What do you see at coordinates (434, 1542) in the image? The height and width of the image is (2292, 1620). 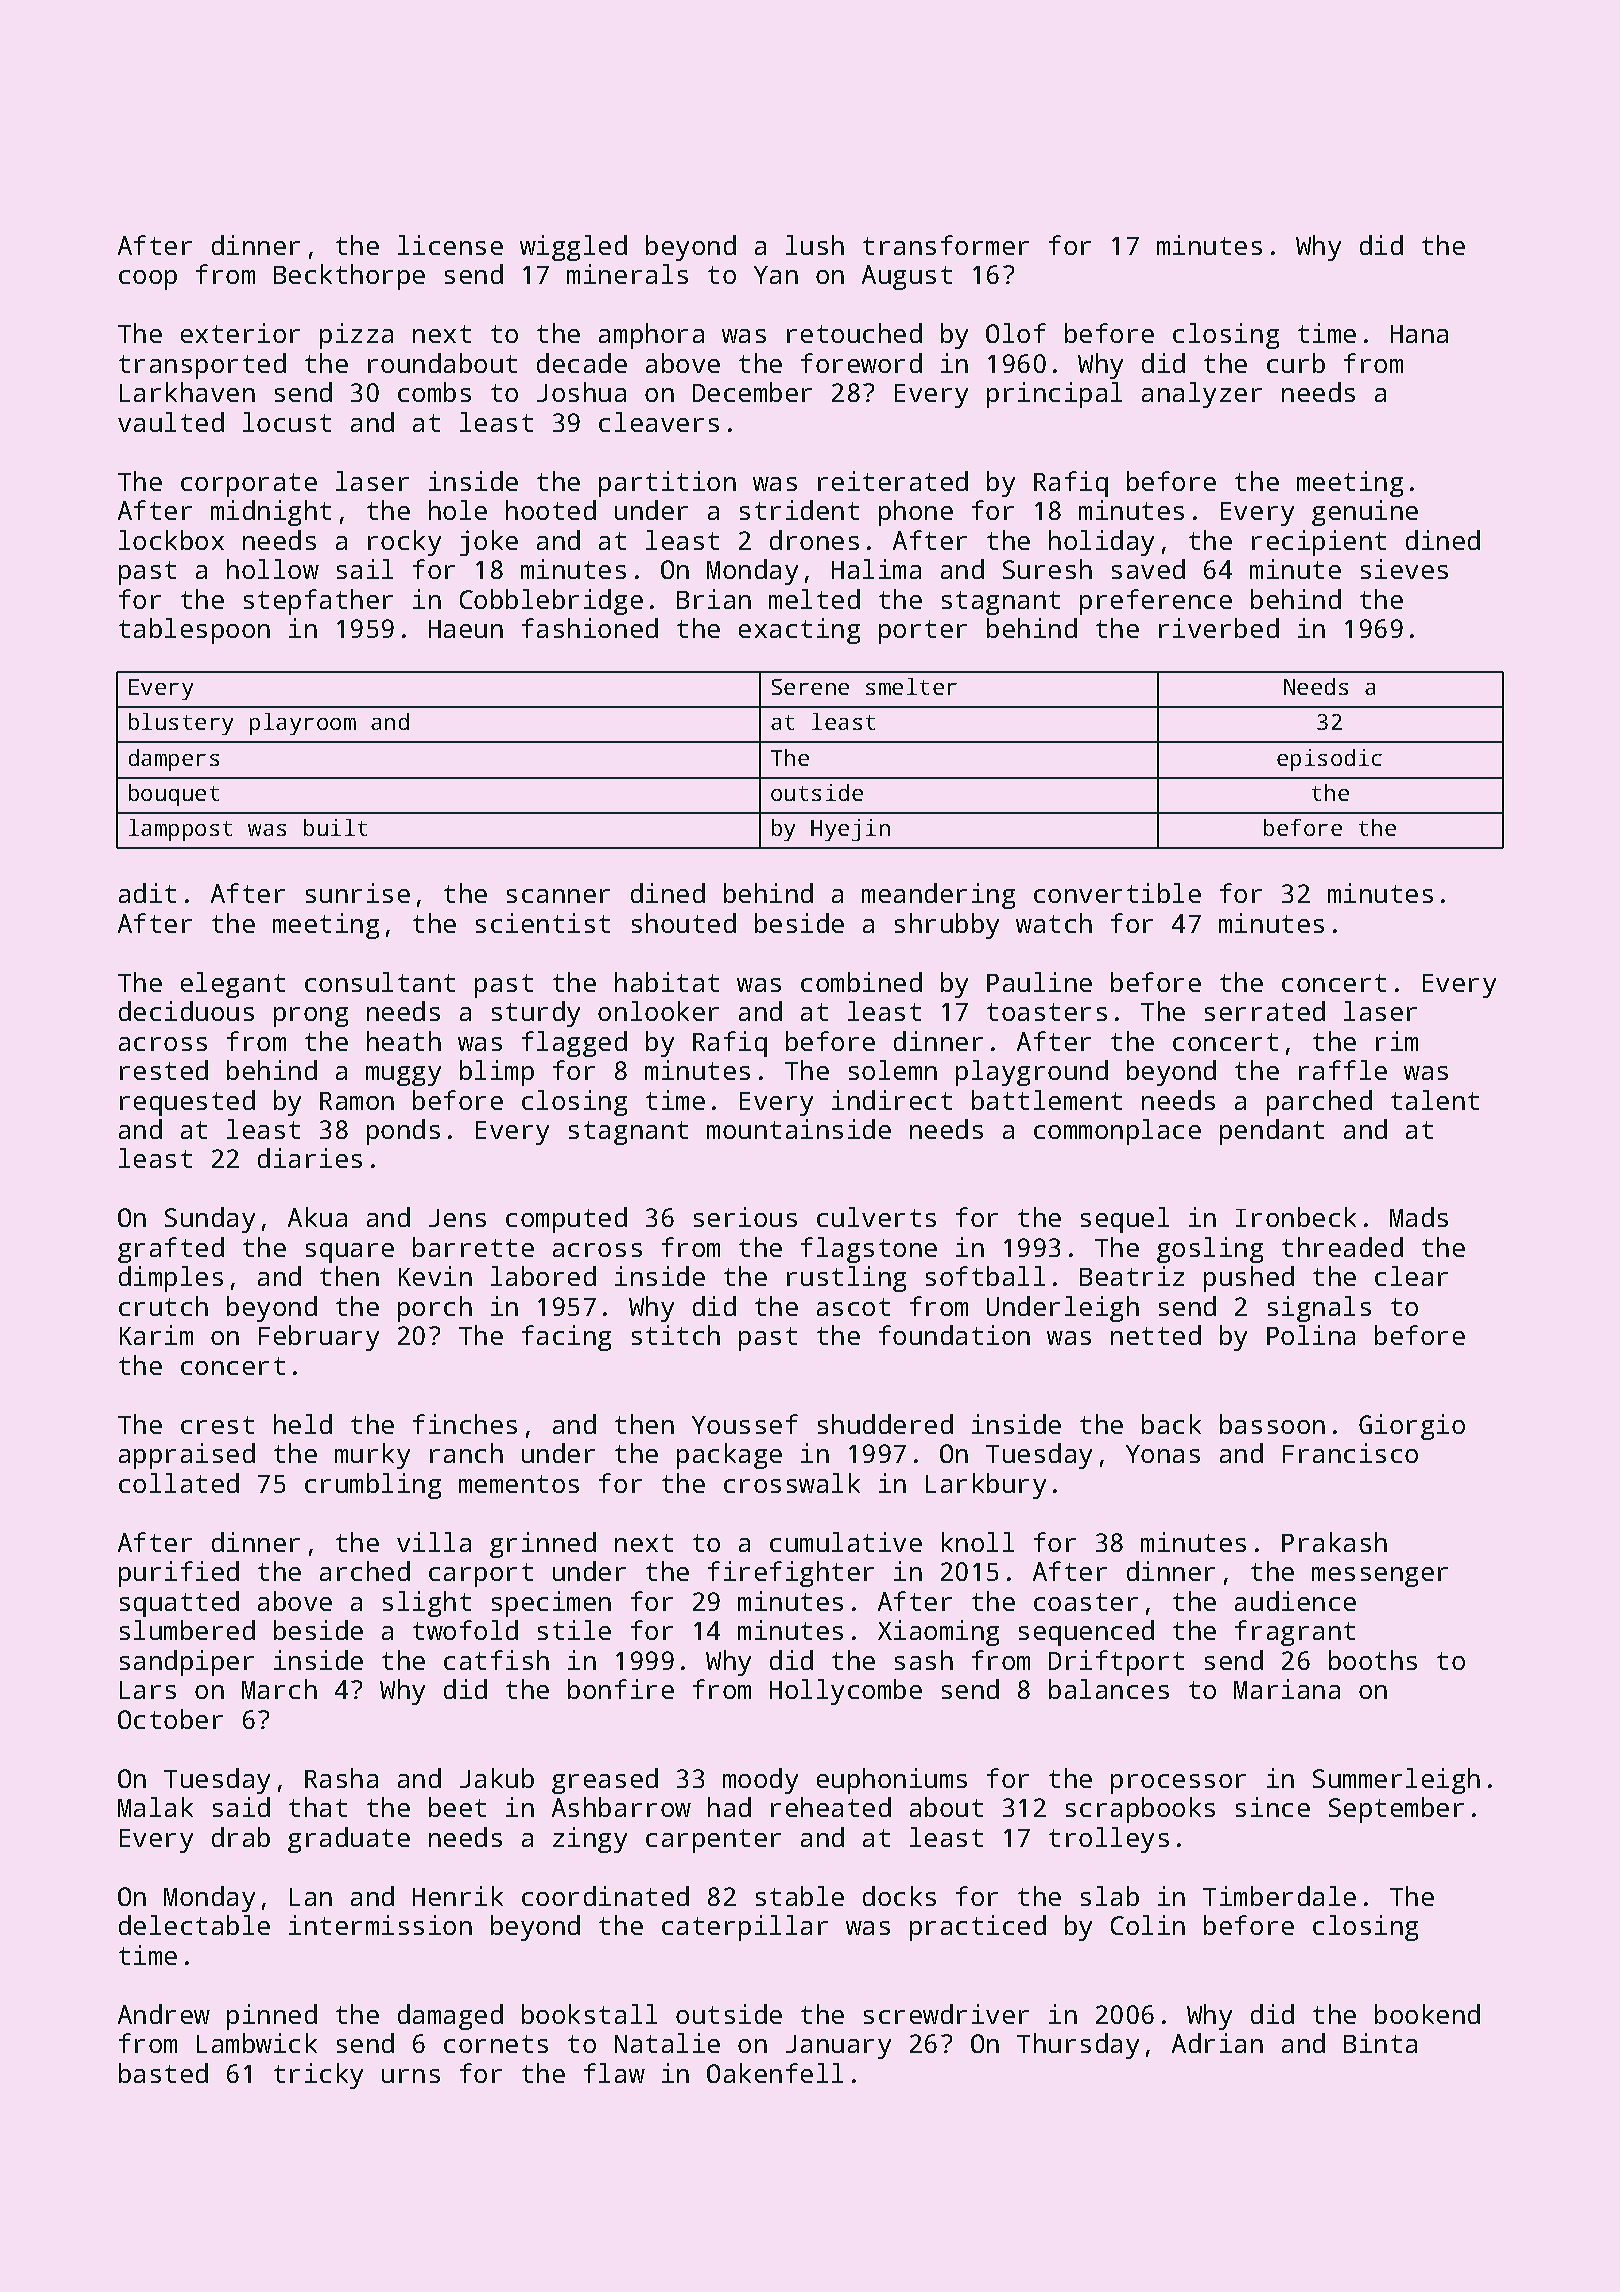 I see `villa` at bounding box center [434, 1542].
